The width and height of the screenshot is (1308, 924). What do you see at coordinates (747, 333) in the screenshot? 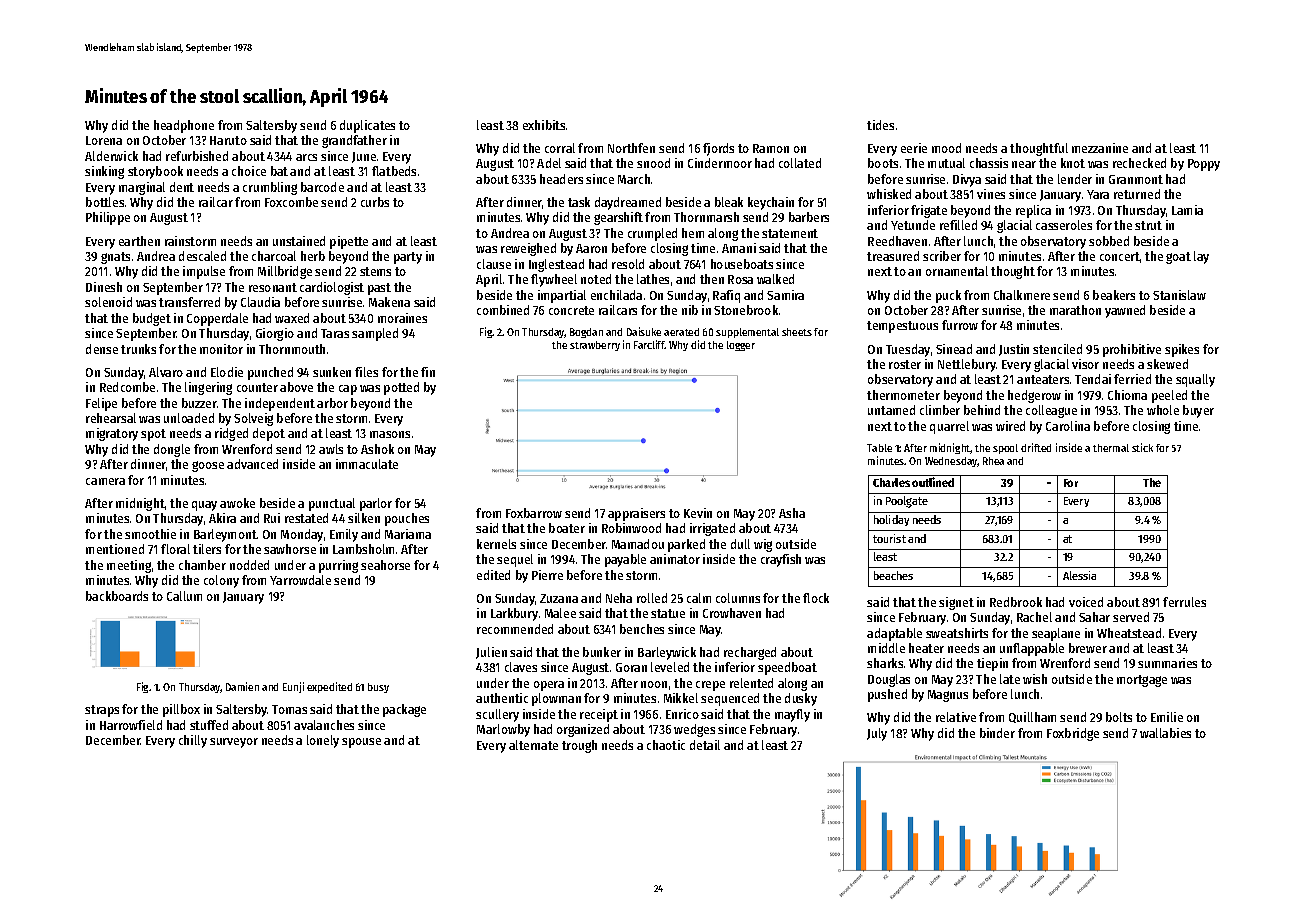
I see `supplemental` at bounding box center [747, 333].
